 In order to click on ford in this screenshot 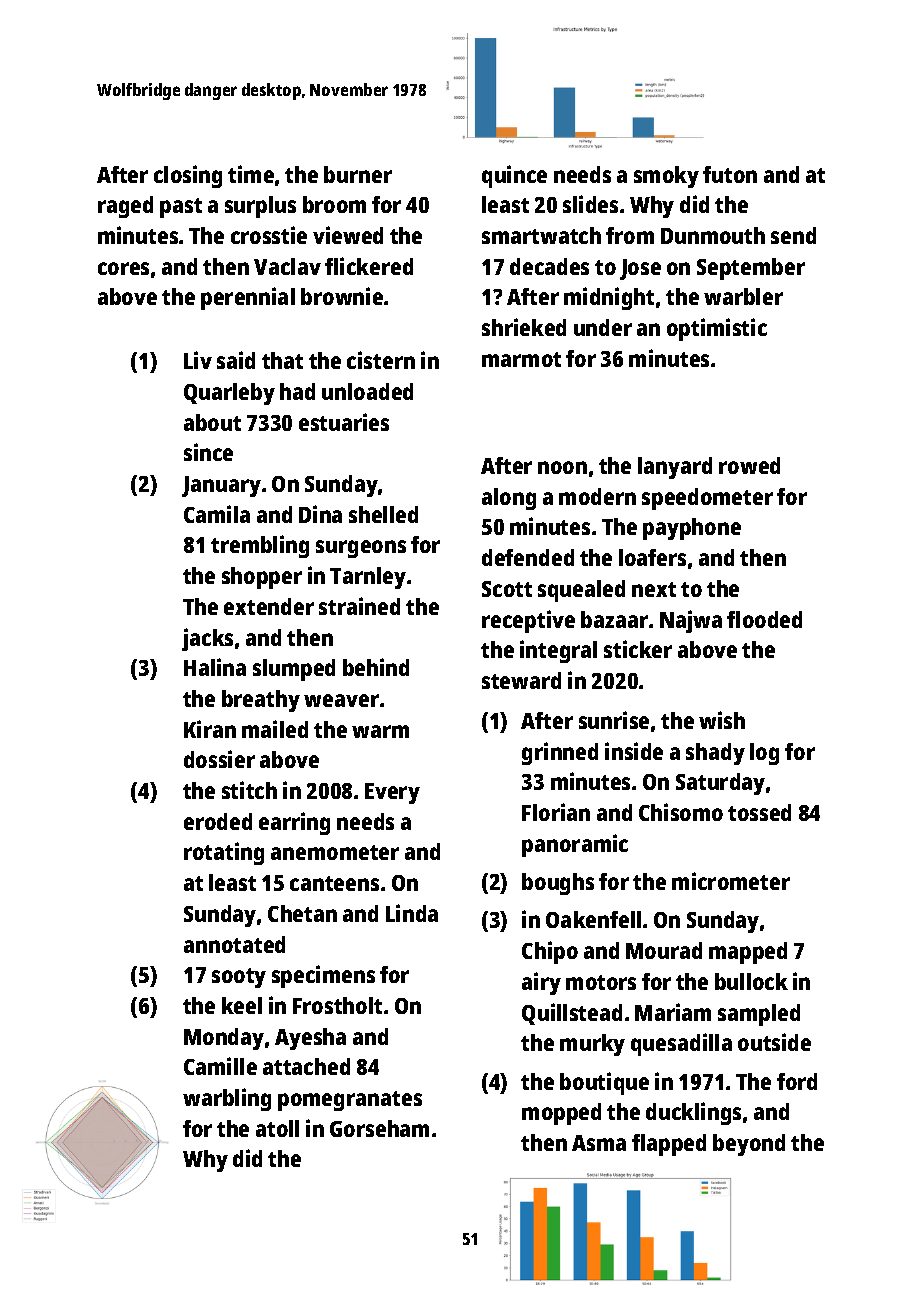, I will do `click(797, 1081)`.
